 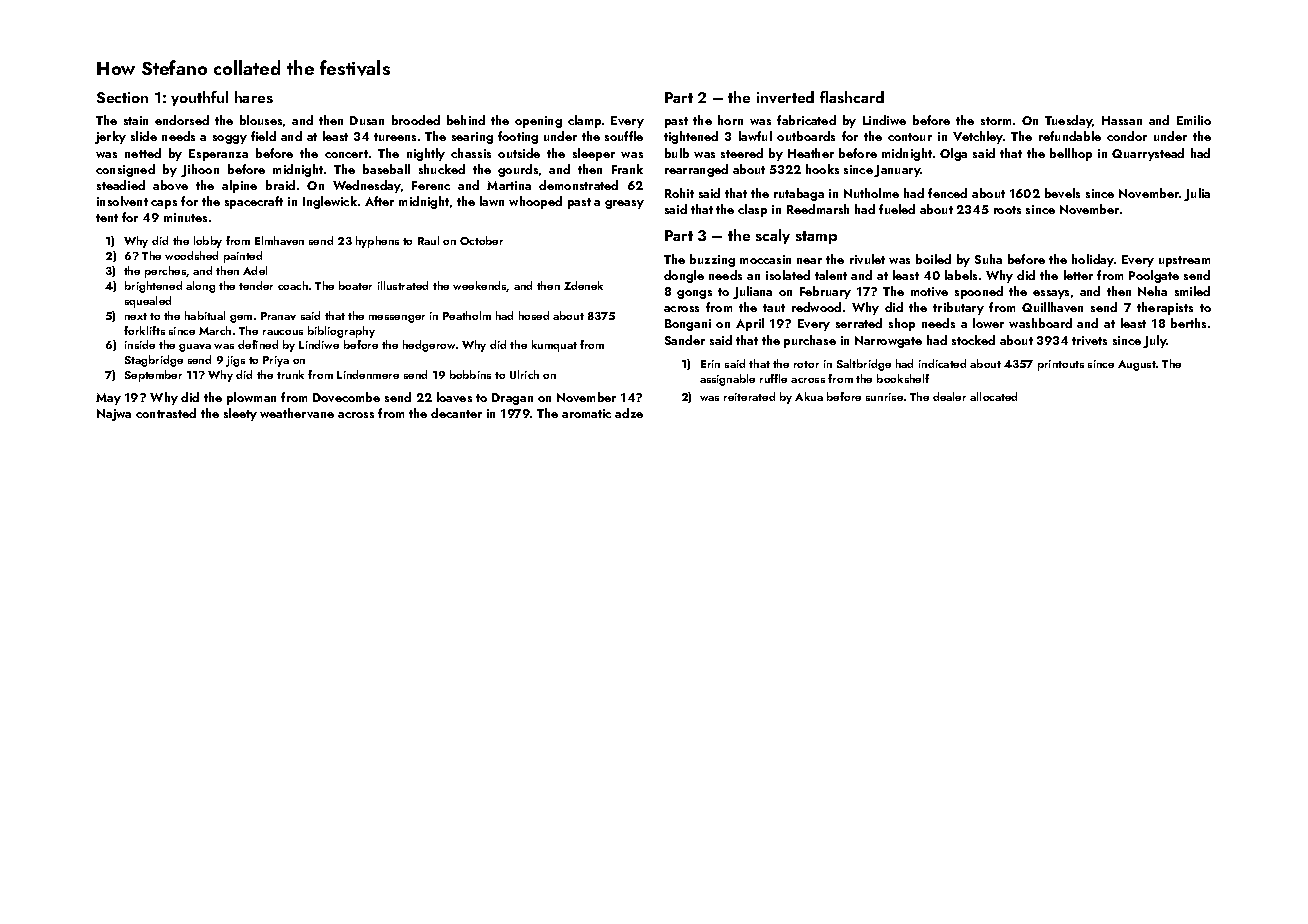 What do you see at coordinates (290, 374) in the document?
I see `trunk` at bounding box center [290, 374].
